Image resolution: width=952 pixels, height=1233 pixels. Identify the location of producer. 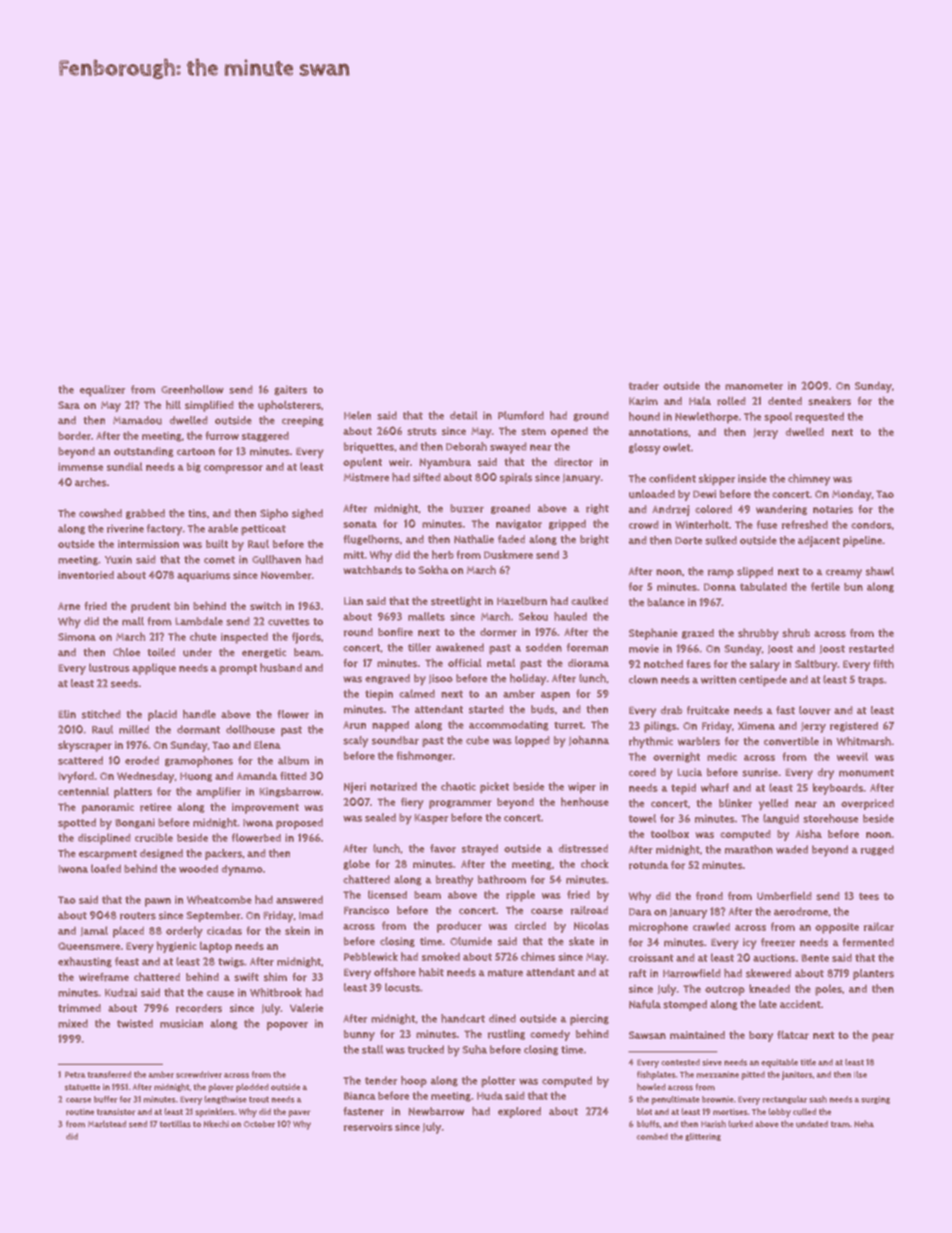
(459, 927).
